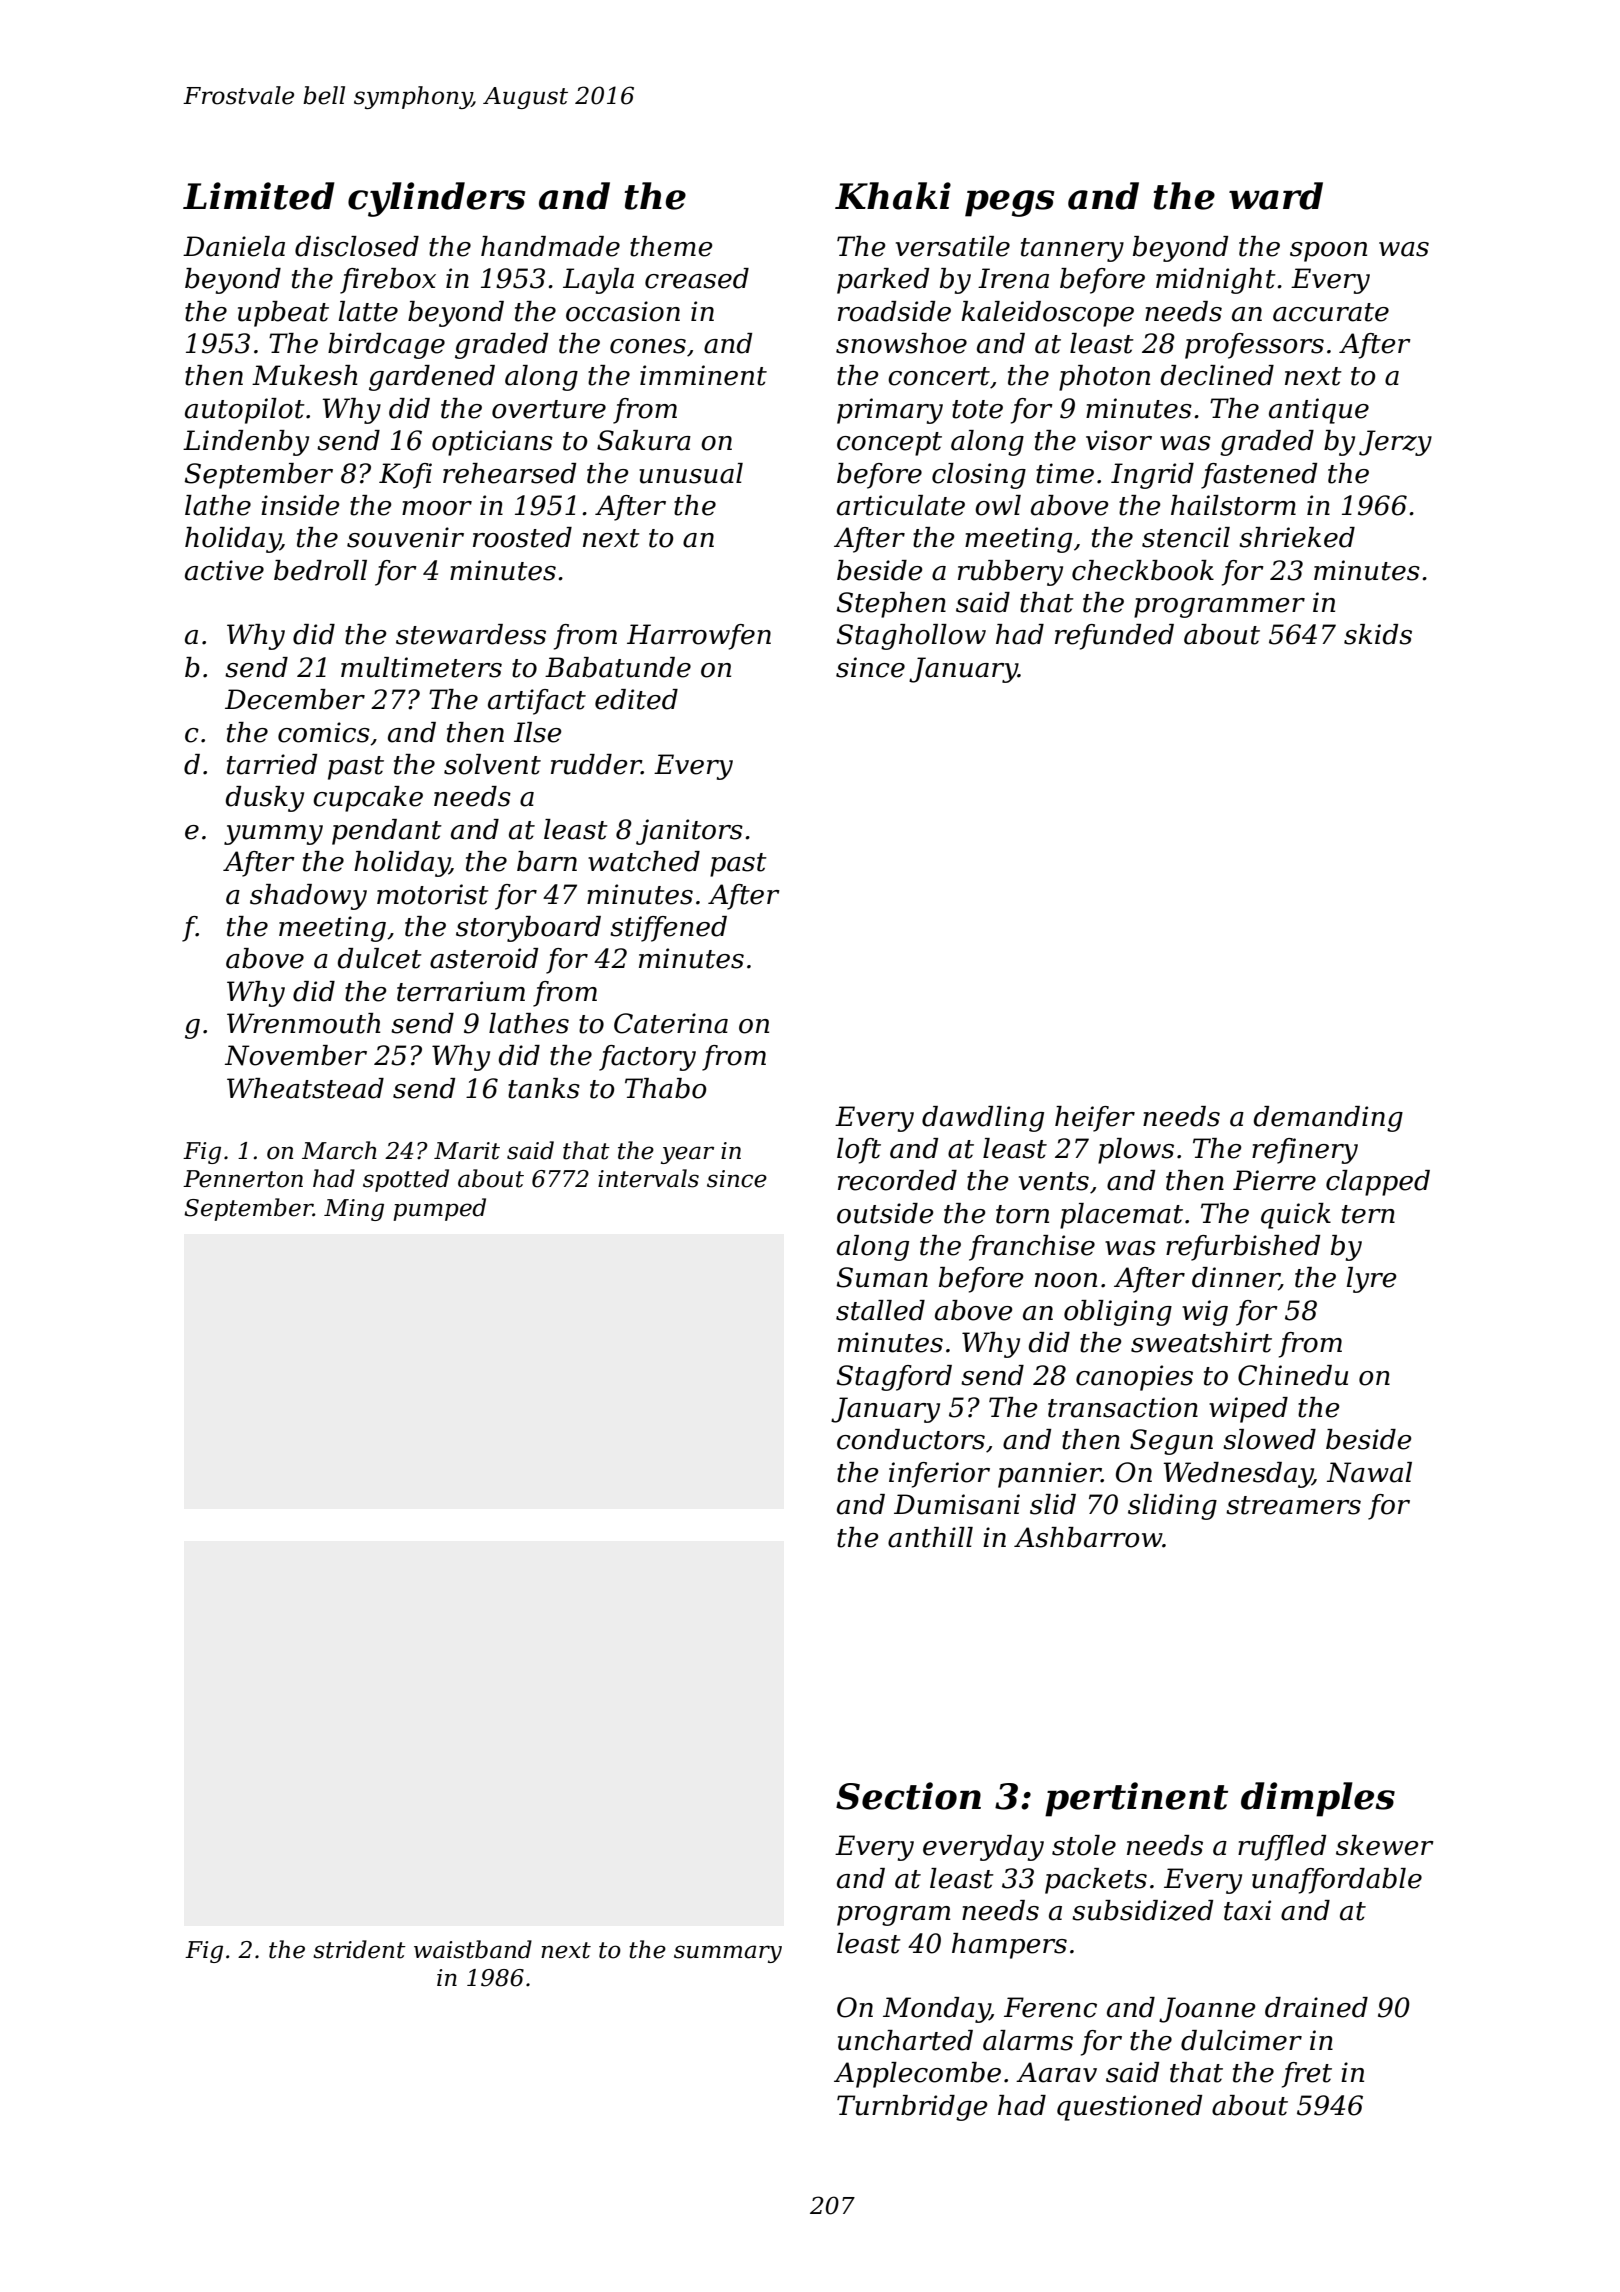  What do you see at coordinates (359, 1949) in the document?
I see `strident` at bounding box center [359, 1949].
